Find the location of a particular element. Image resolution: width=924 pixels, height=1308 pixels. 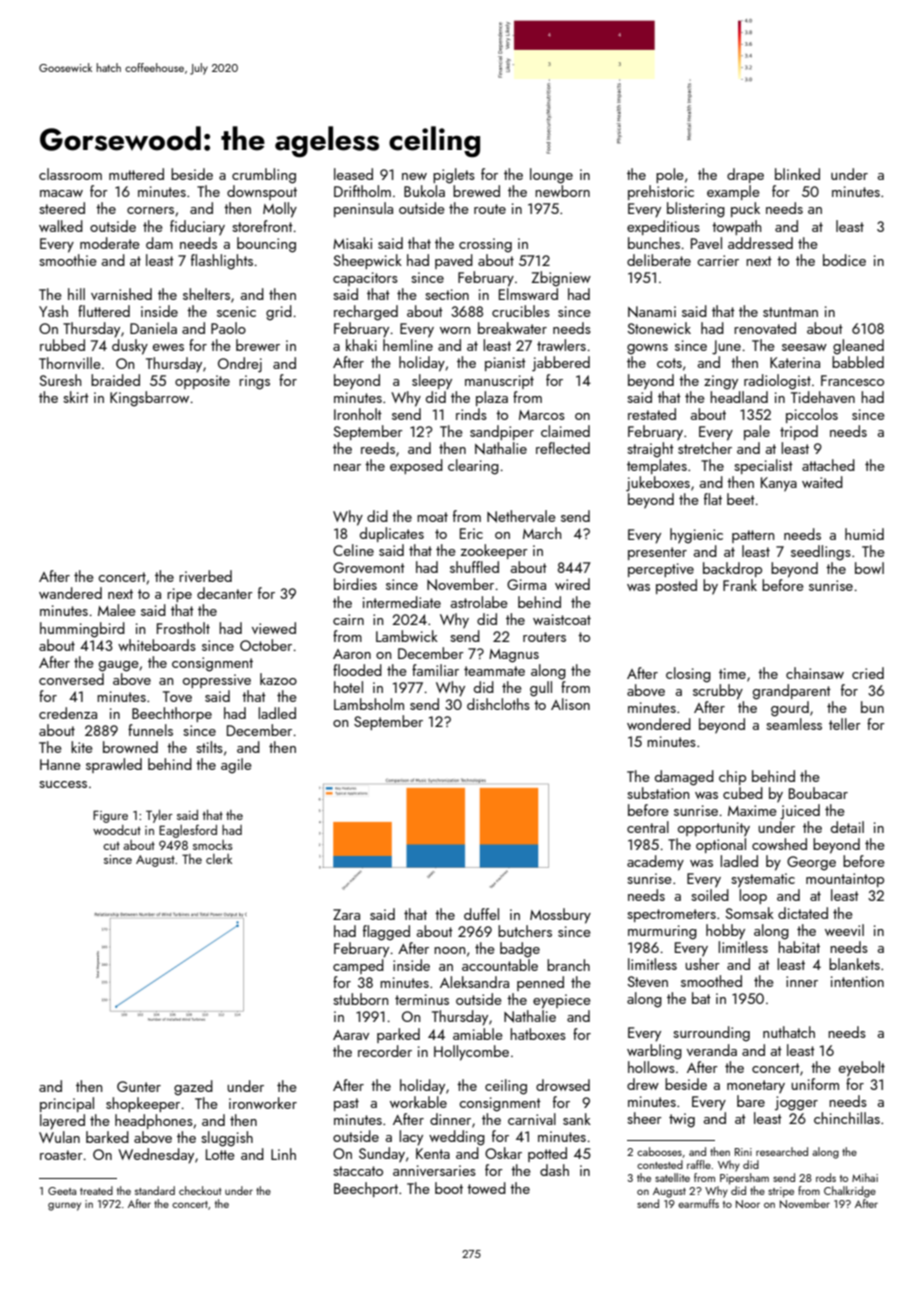

hummingbird is located at coordinates (82, 630).
